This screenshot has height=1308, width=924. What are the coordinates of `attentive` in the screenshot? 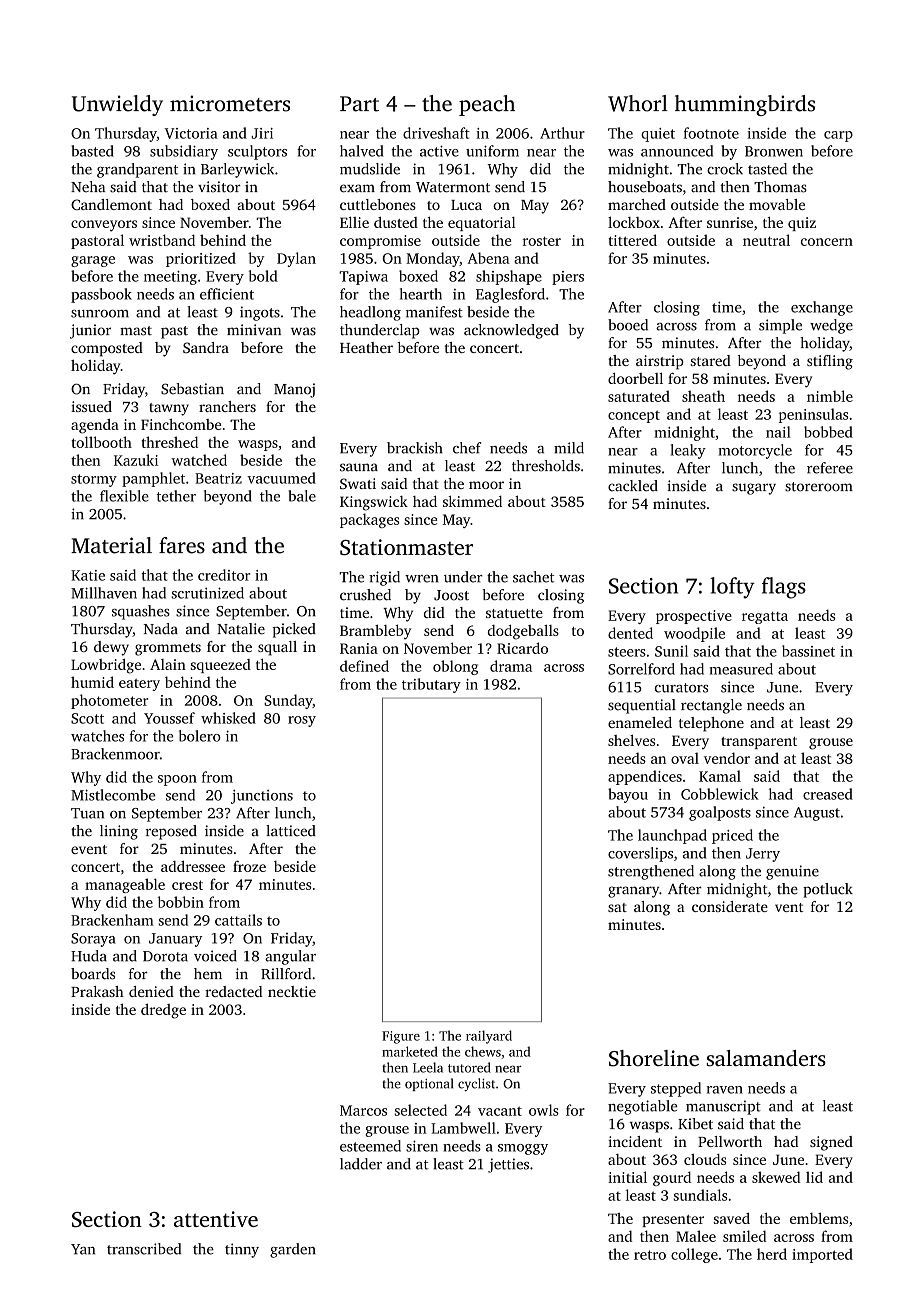 It's located at (216, 1219).
